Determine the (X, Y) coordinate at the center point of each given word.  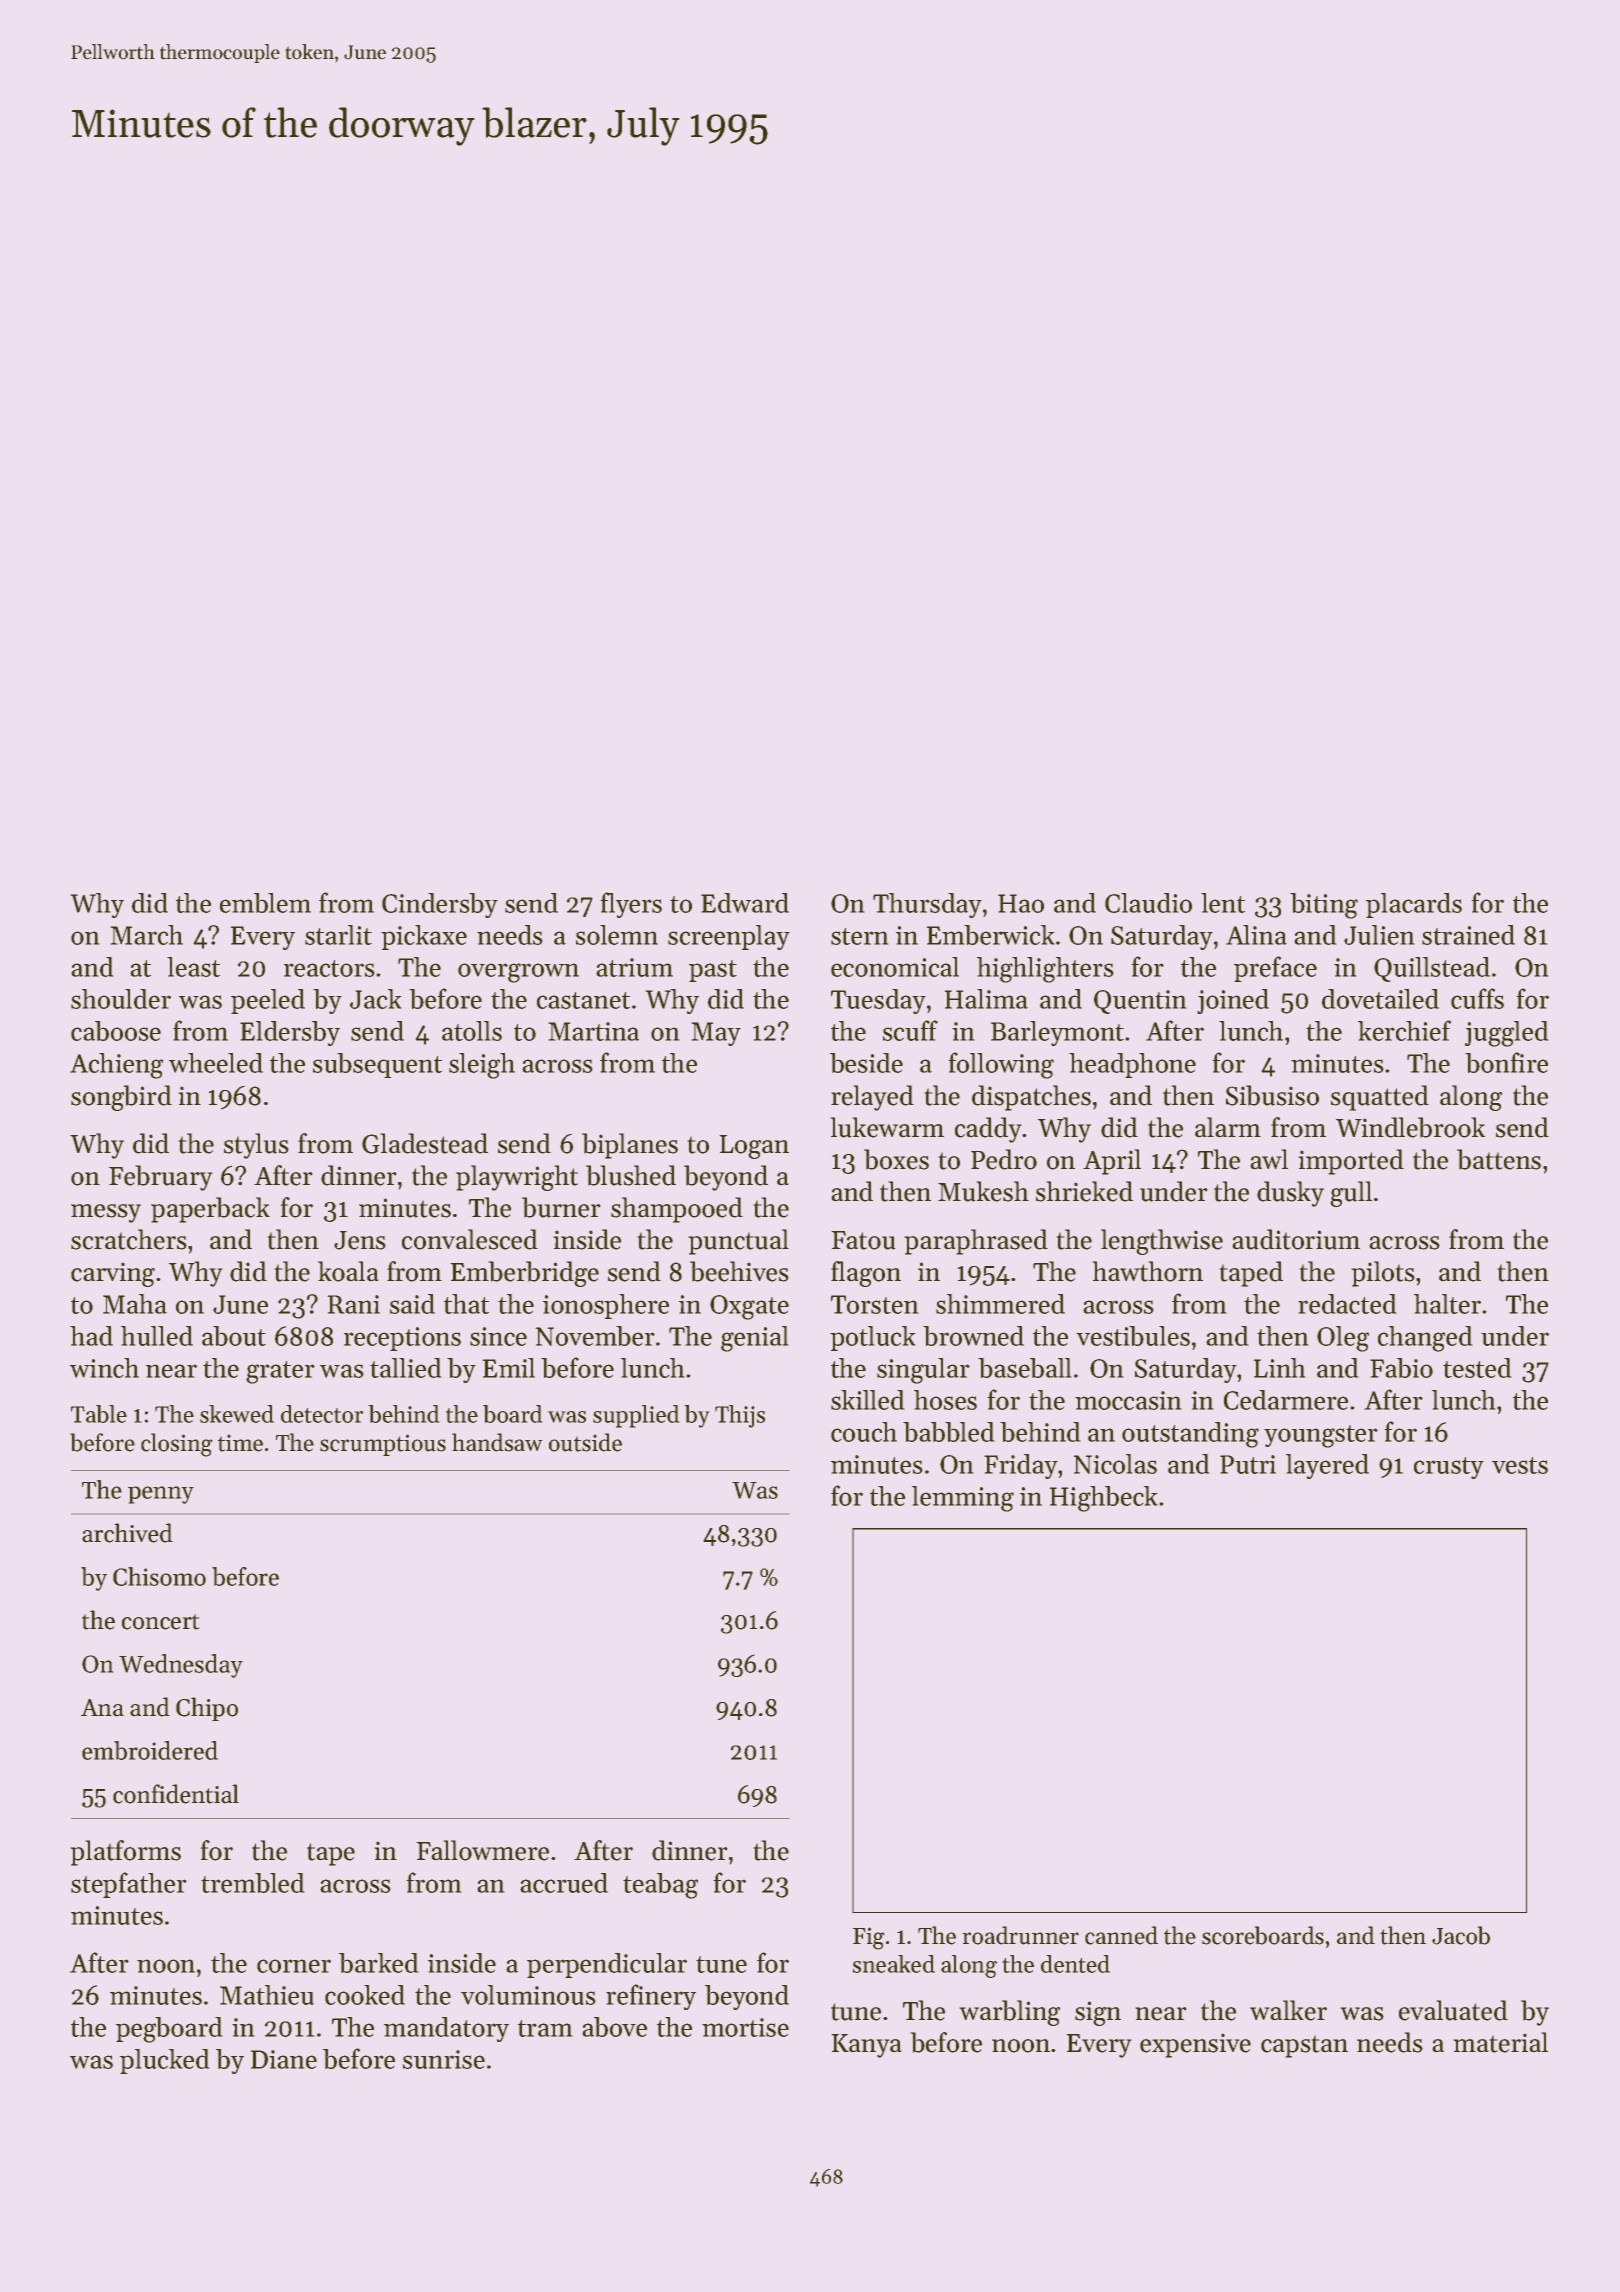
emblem (265, 903)
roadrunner (1020, 1935)
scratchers (129, 1239)
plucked (165, 2061)
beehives (739, 1271)
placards (1414, 905)
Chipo (207, 1709)
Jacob (1461, 1935)
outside (585, 1442)
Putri (1248, 1464)
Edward (745, 903)
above (614, 2027)
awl (1269, 1159)
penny (161, 1495)
